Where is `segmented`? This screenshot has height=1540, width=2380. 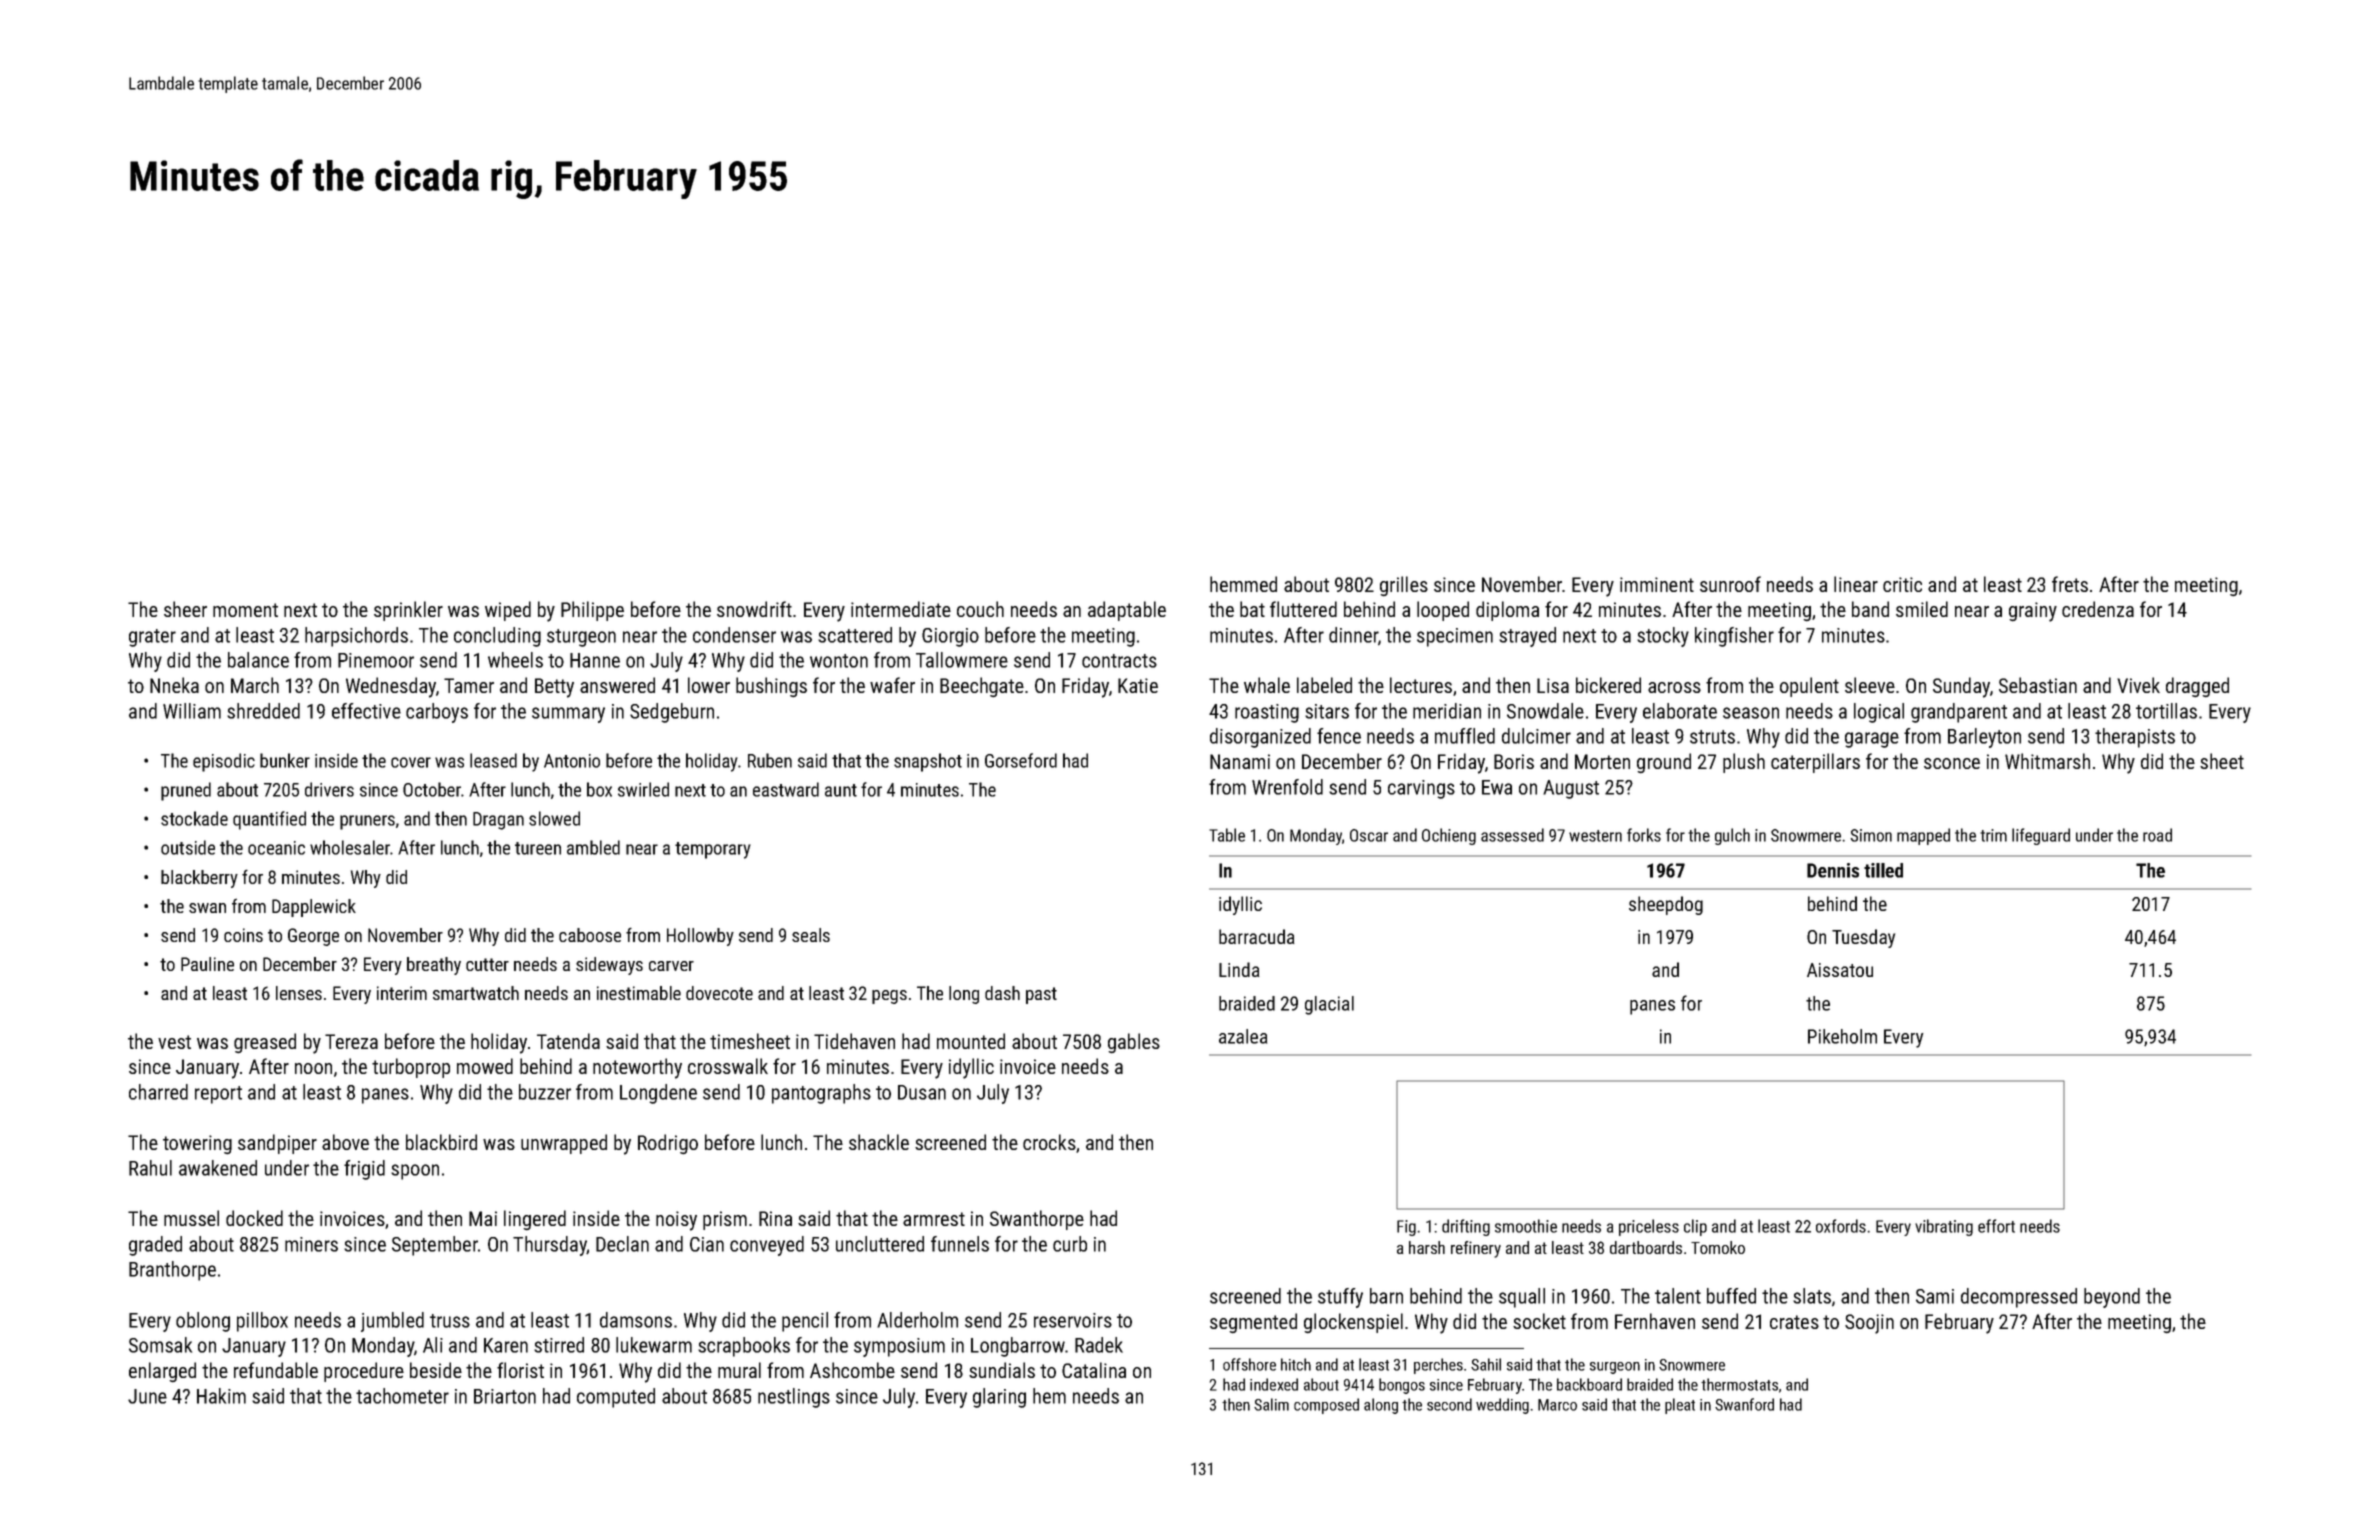
segmented is located at coordinates (1253, 1323).
